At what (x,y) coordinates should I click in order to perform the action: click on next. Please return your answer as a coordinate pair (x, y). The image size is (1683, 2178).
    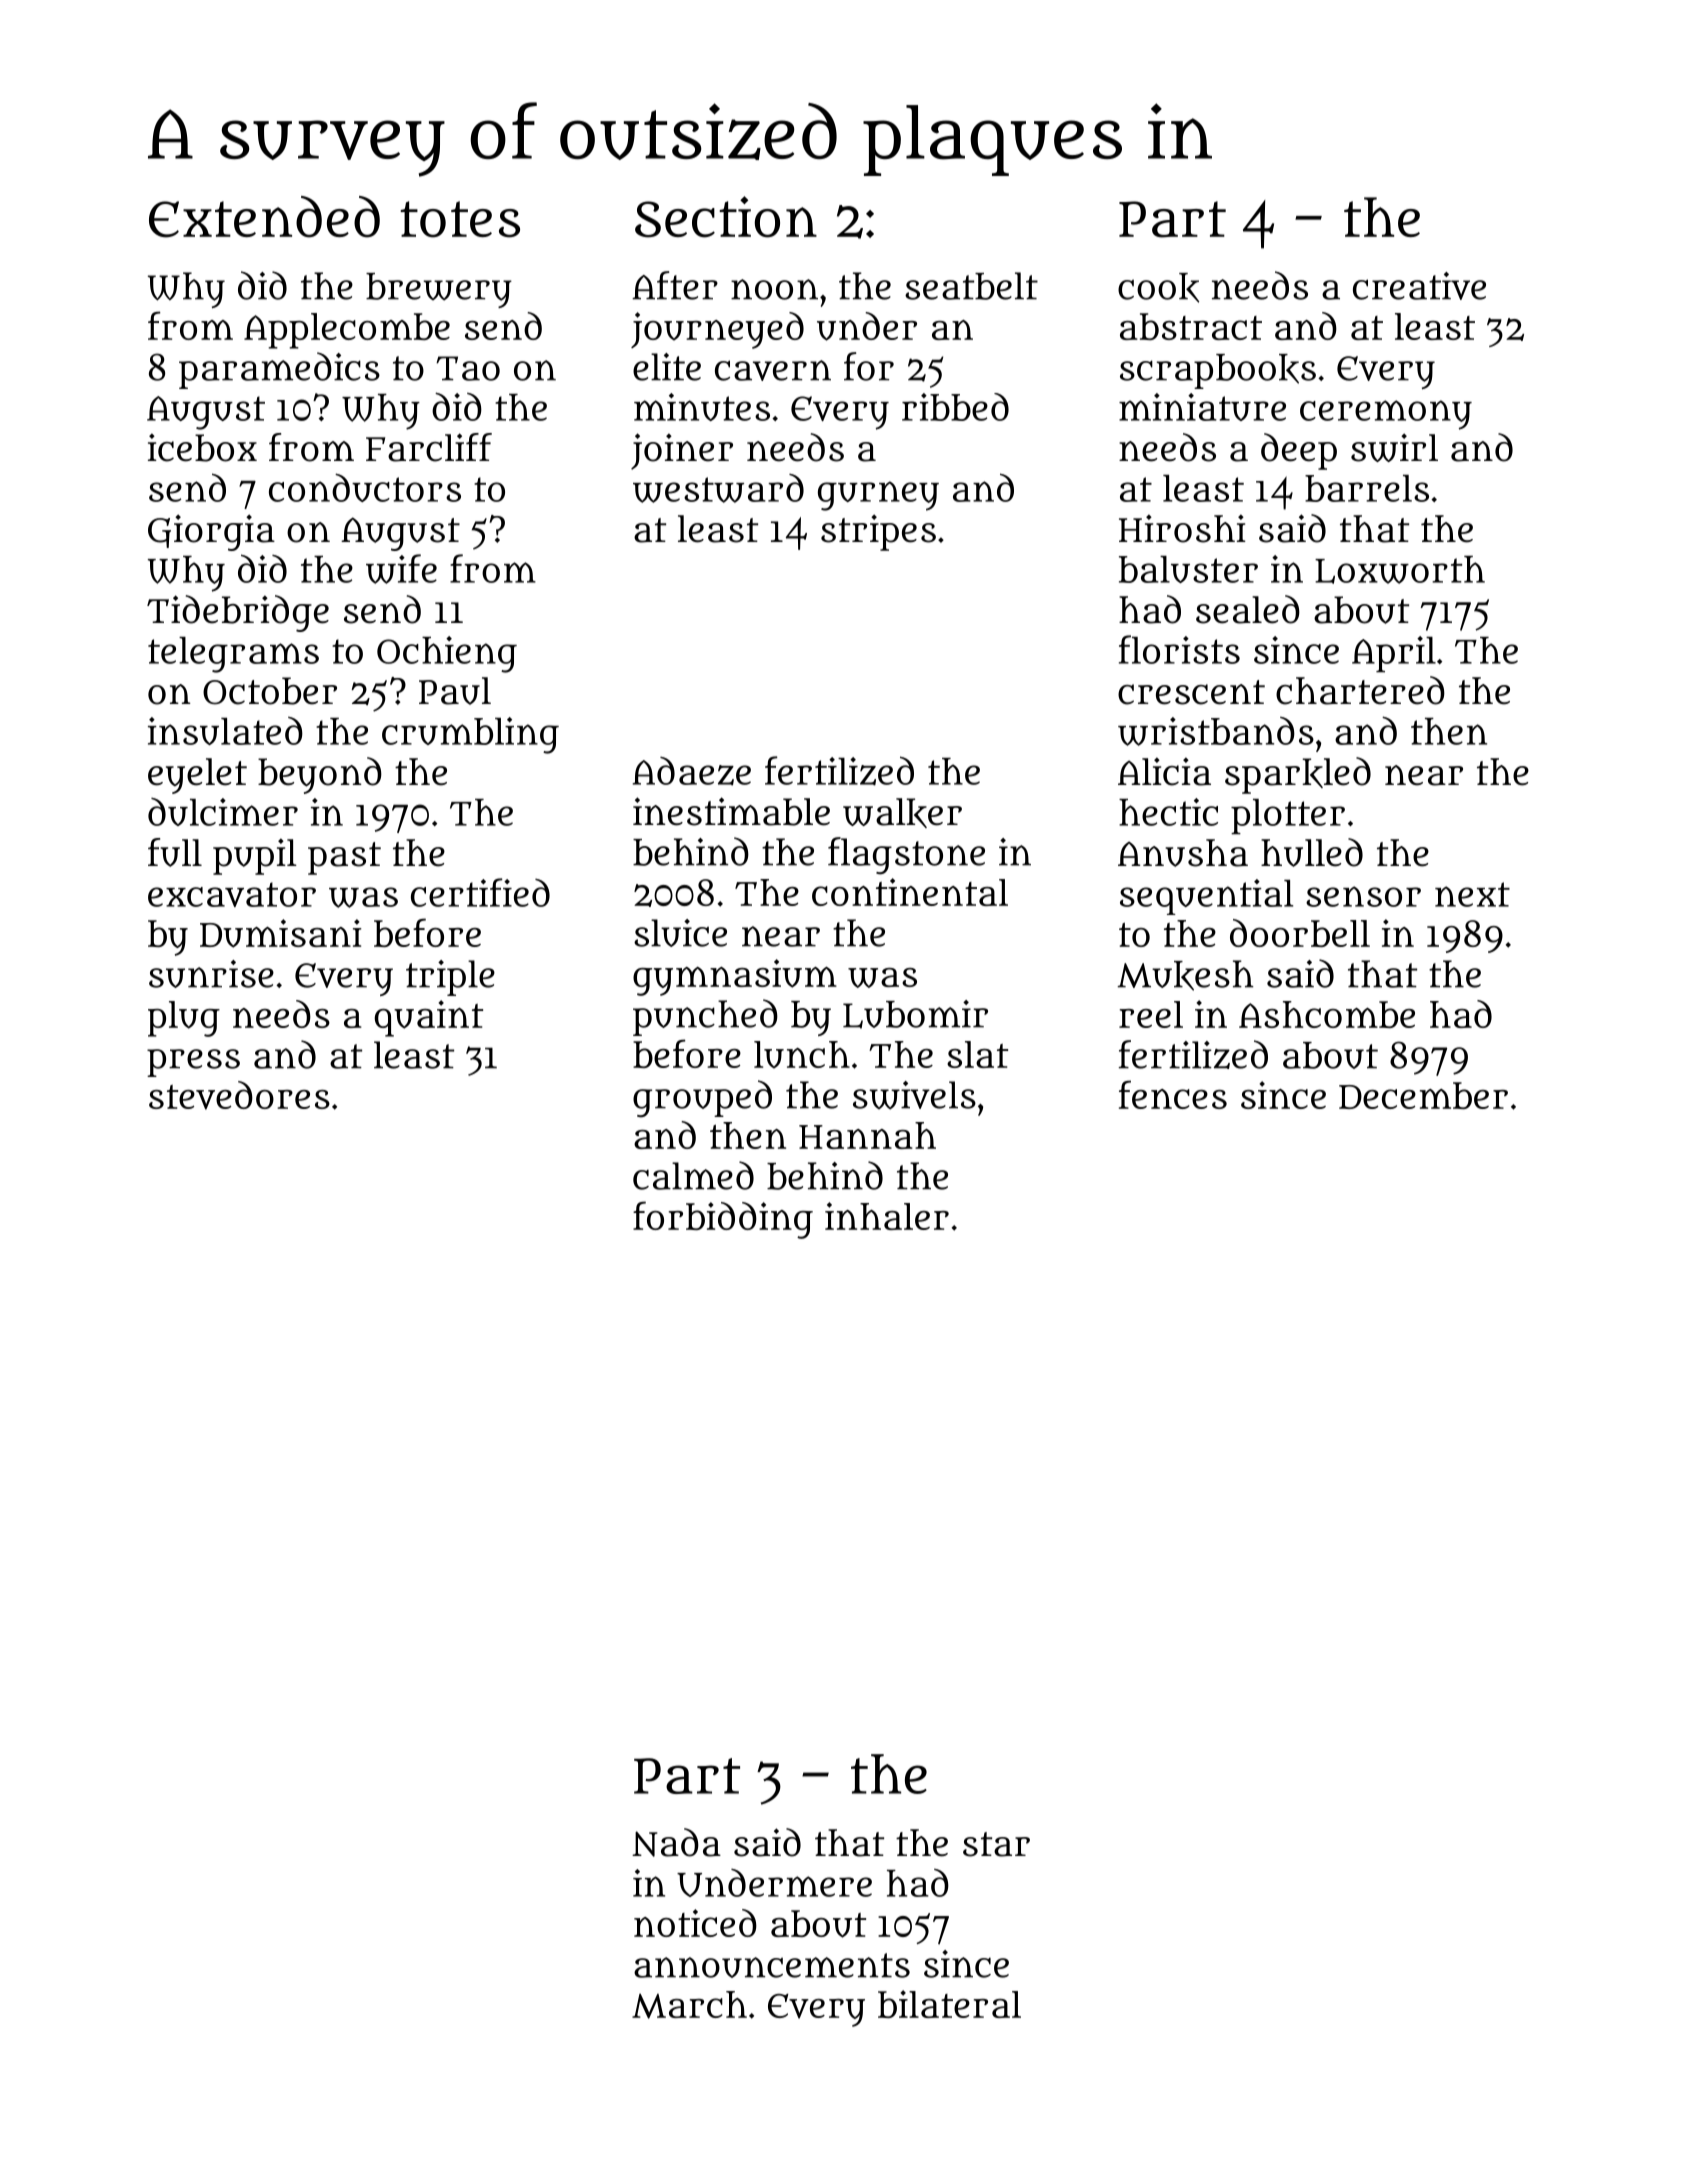
    Looking at the image, I should click on (1472, 894).
